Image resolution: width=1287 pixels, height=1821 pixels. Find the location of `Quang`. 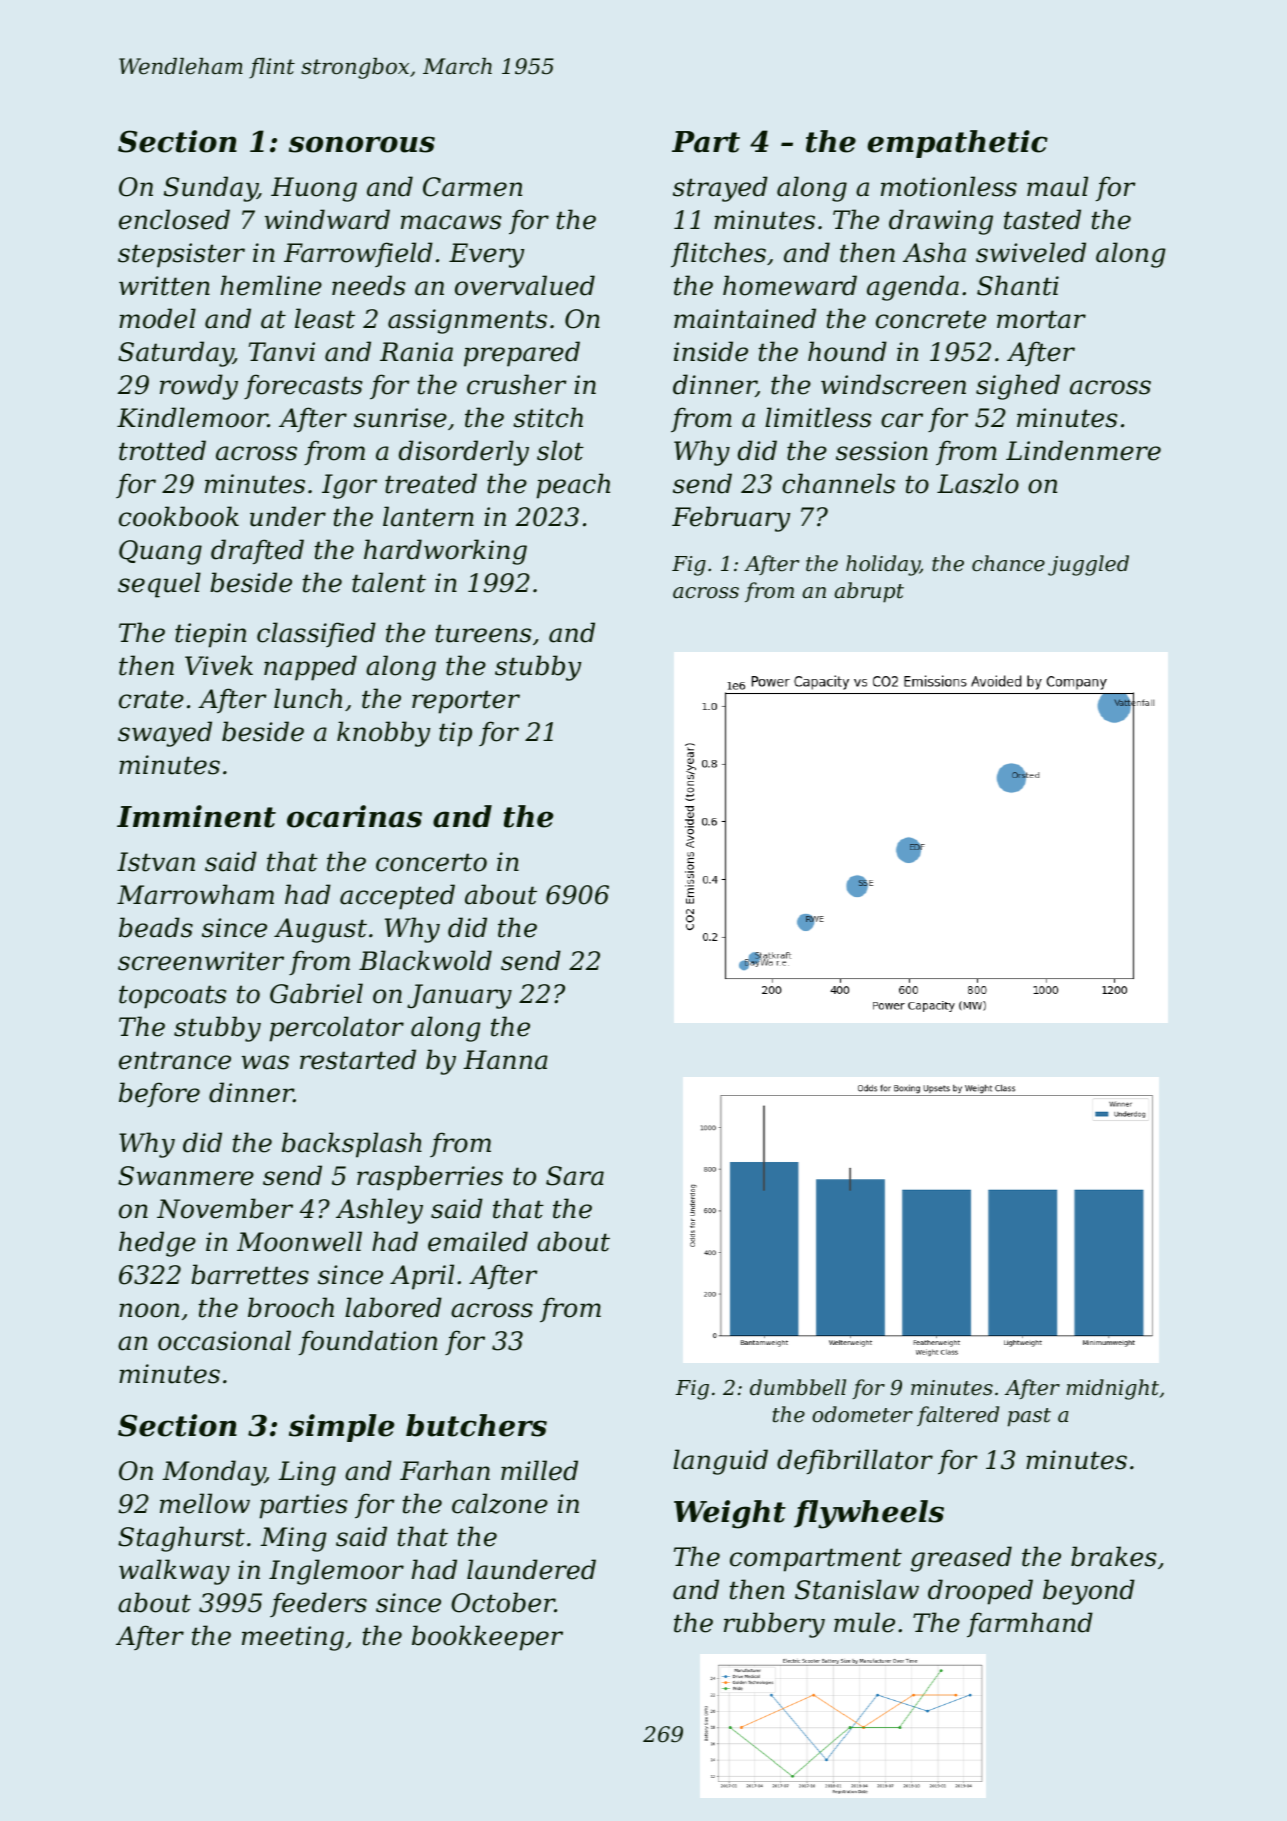

Quang is located at coordinates (160, 552).
